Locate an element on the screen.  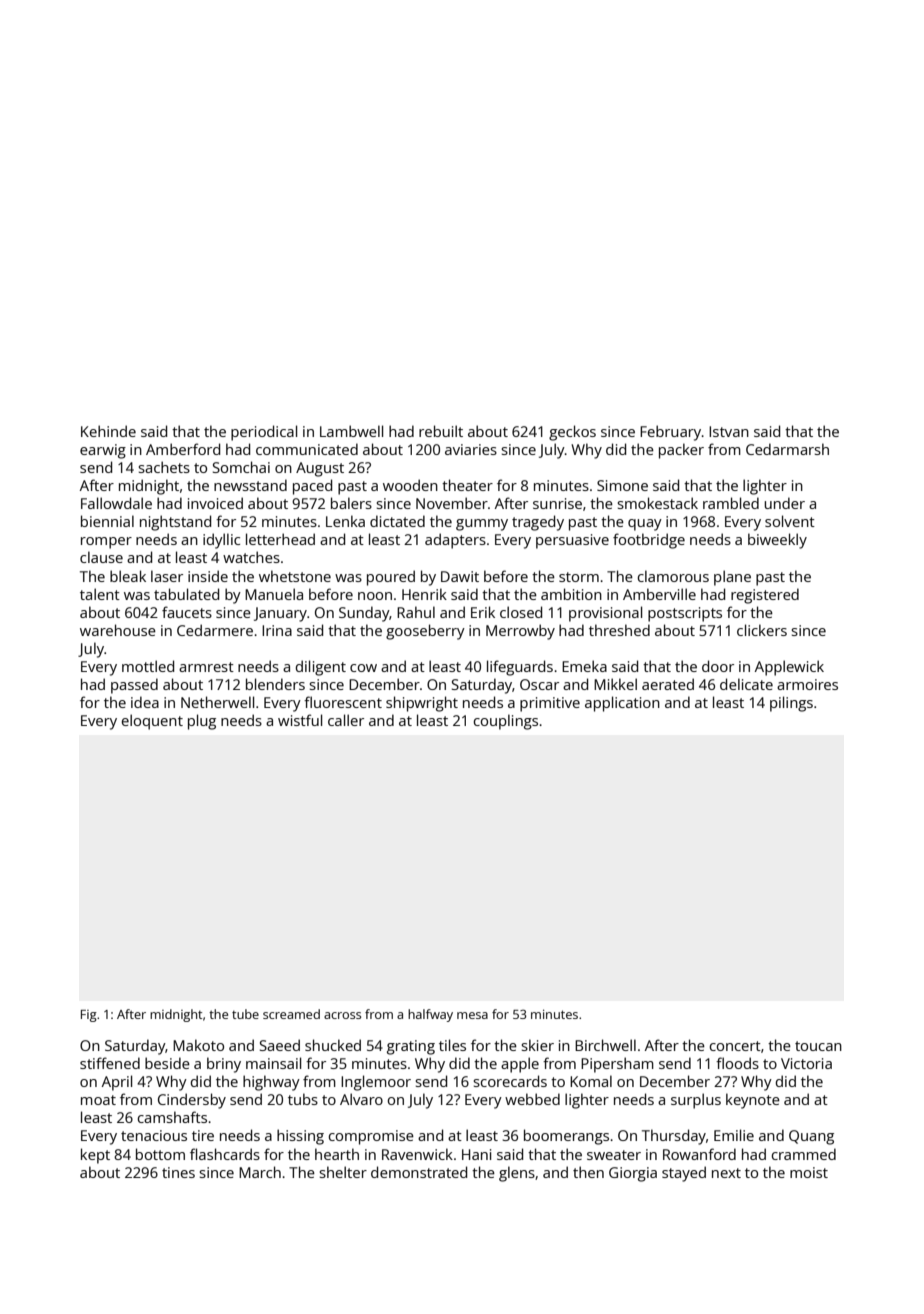
eloquent is located at coordinates (152, 722).
